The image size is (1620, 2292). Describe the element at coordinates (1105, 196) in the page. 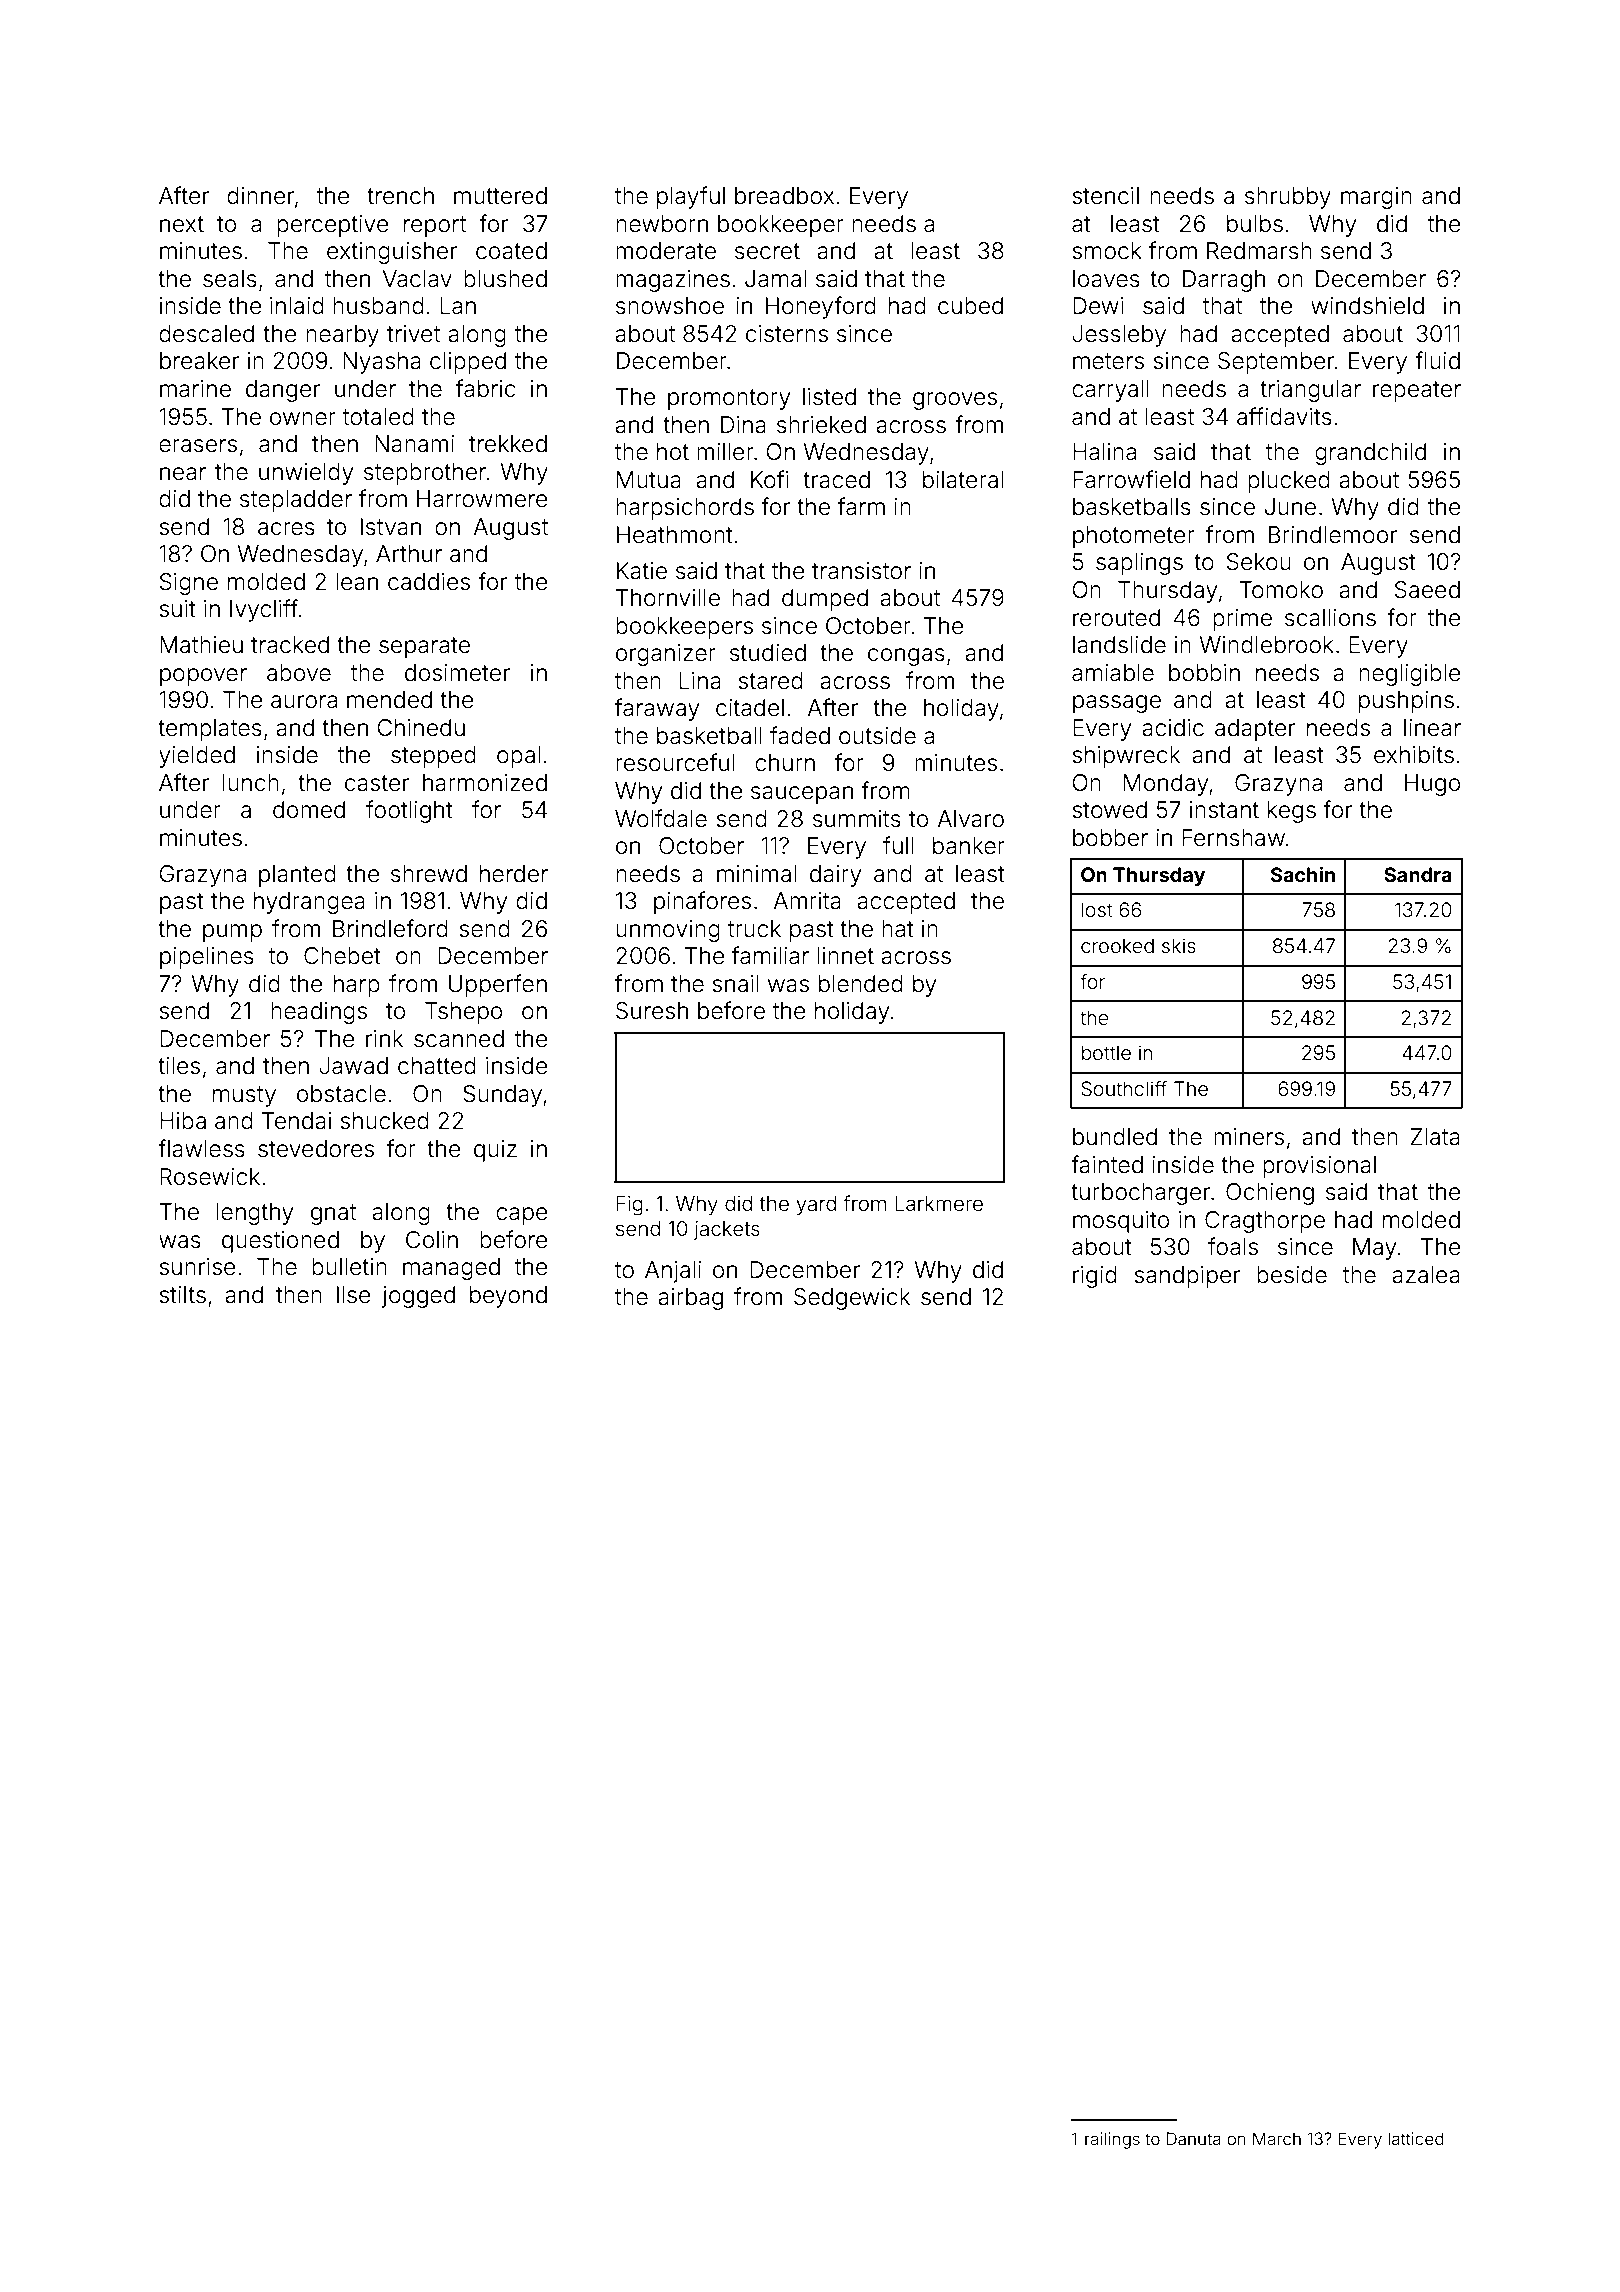

I see `stencil` at that location.
